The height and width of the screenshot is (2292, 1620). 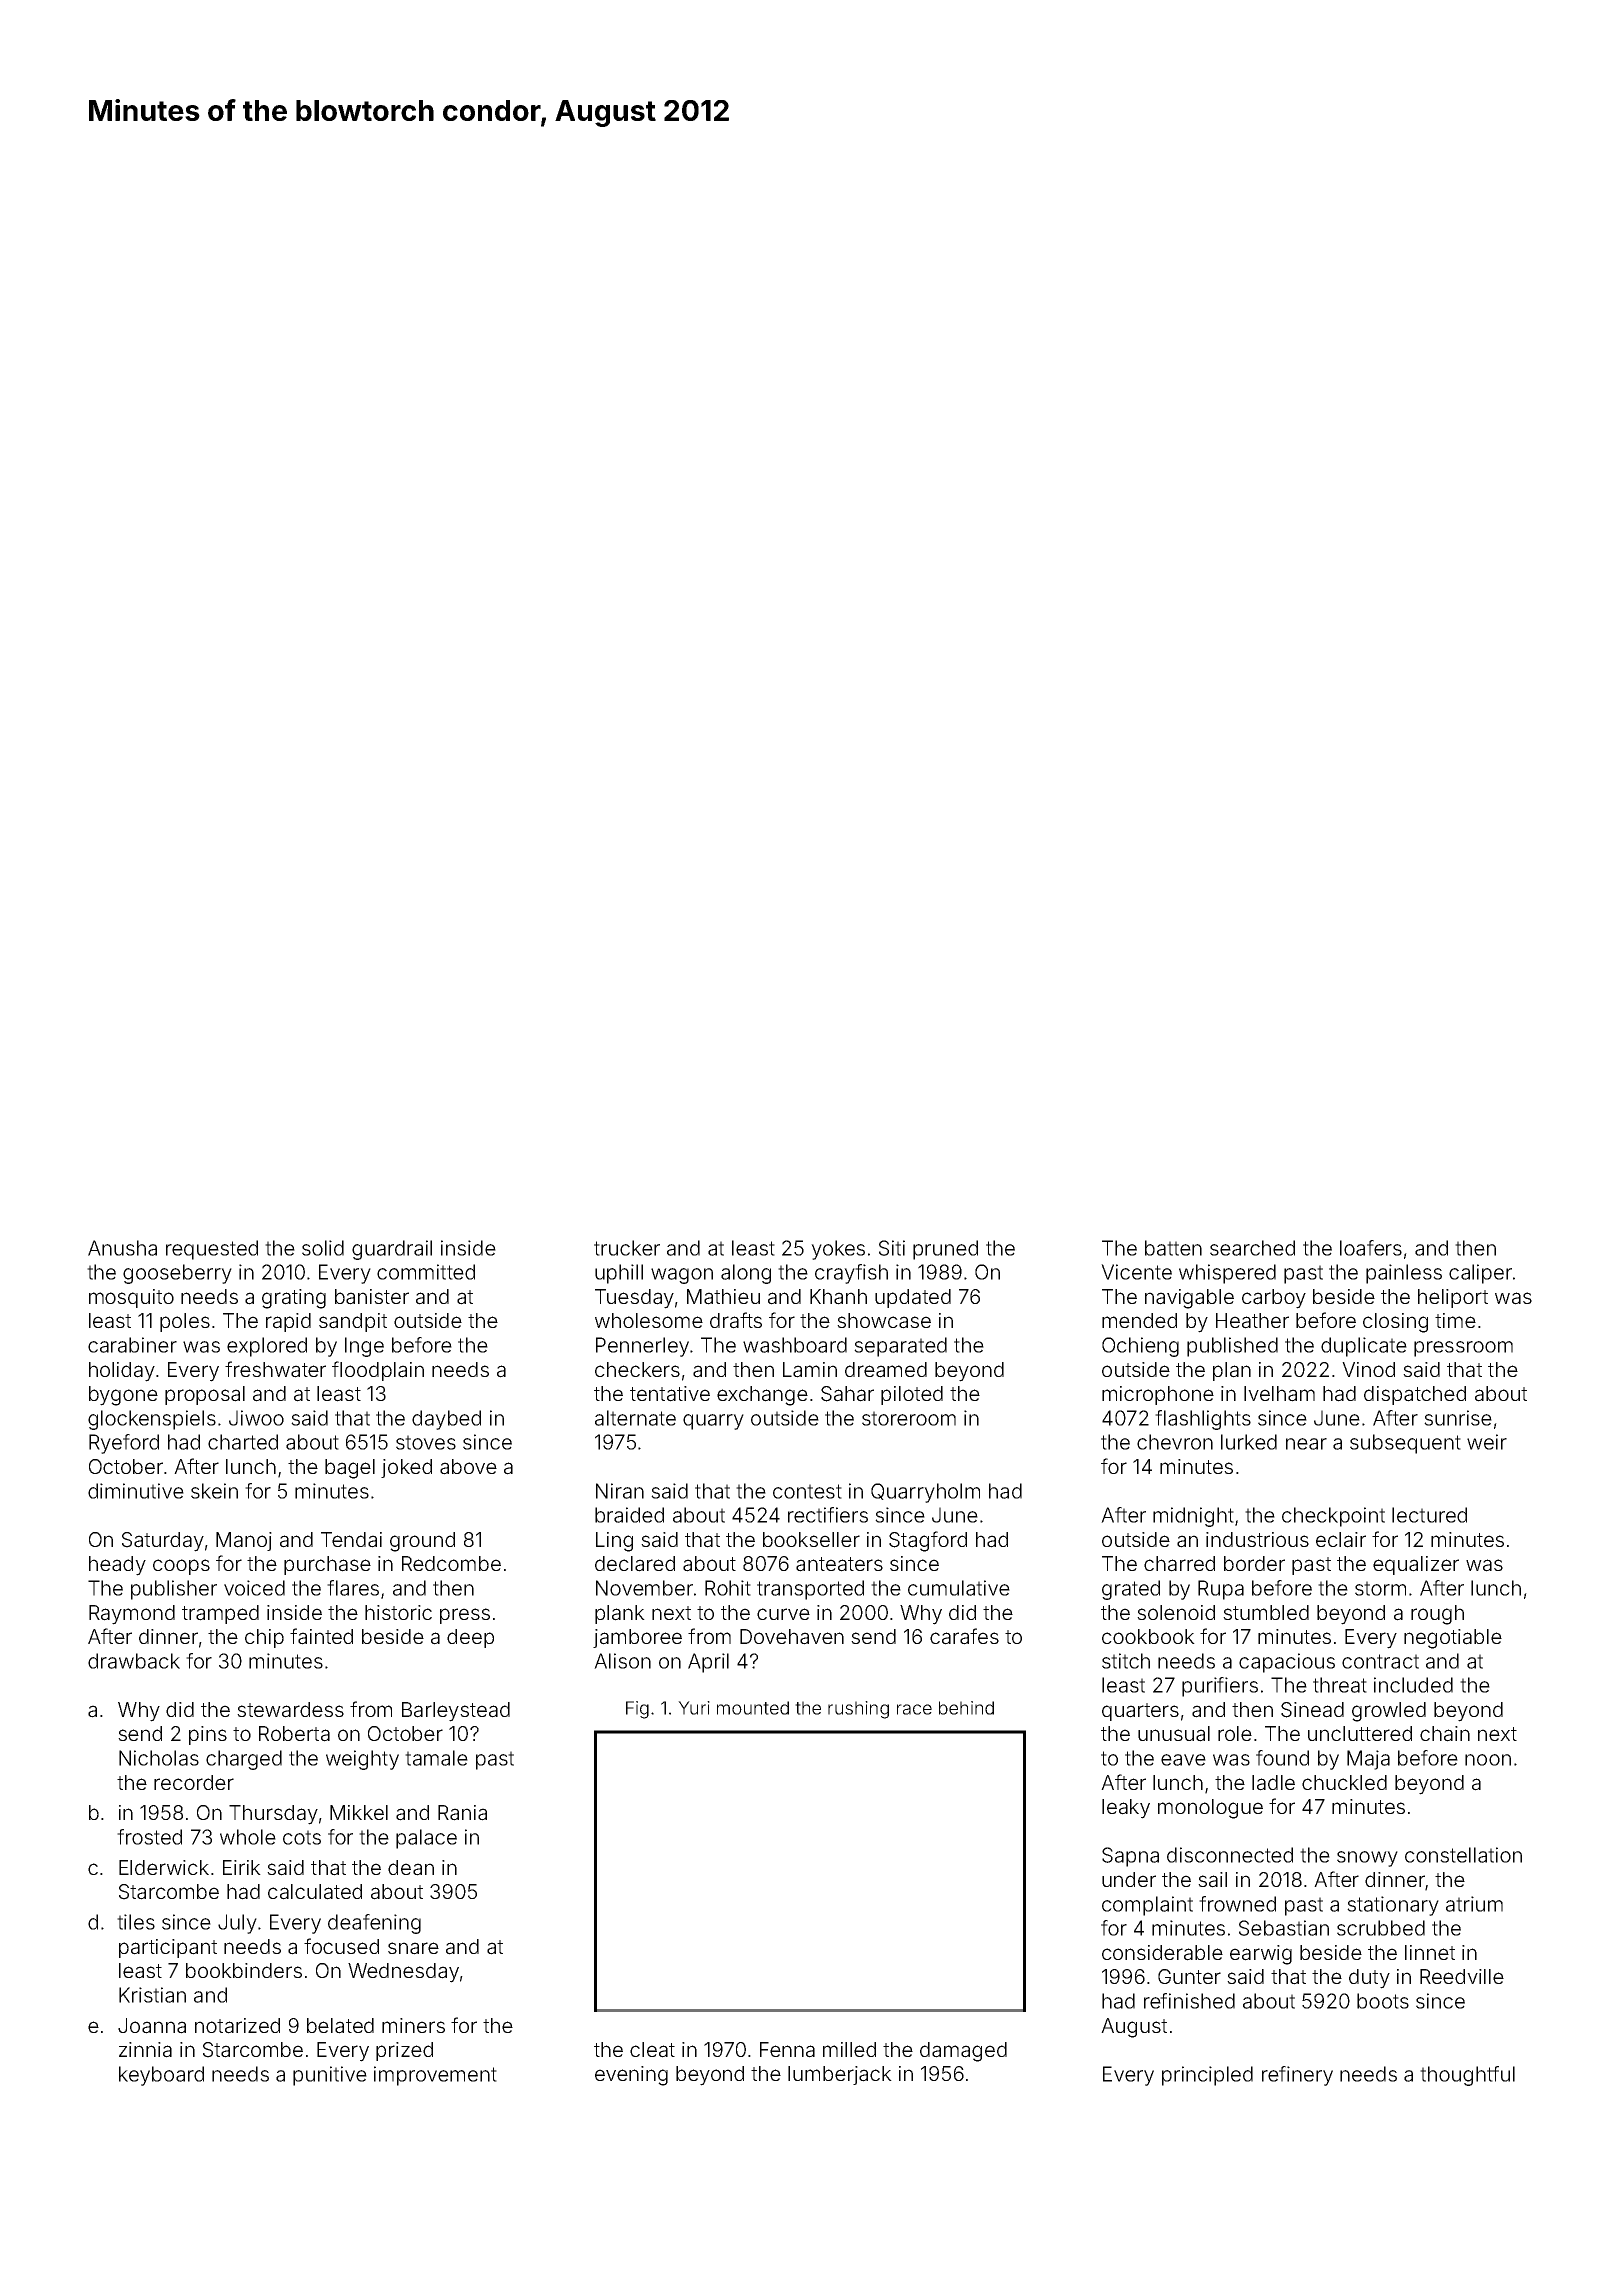 What do you see at coordinates (1367, 1859) in the screenshot?
I see `snowy` at bounding box center [1367, 1859].
